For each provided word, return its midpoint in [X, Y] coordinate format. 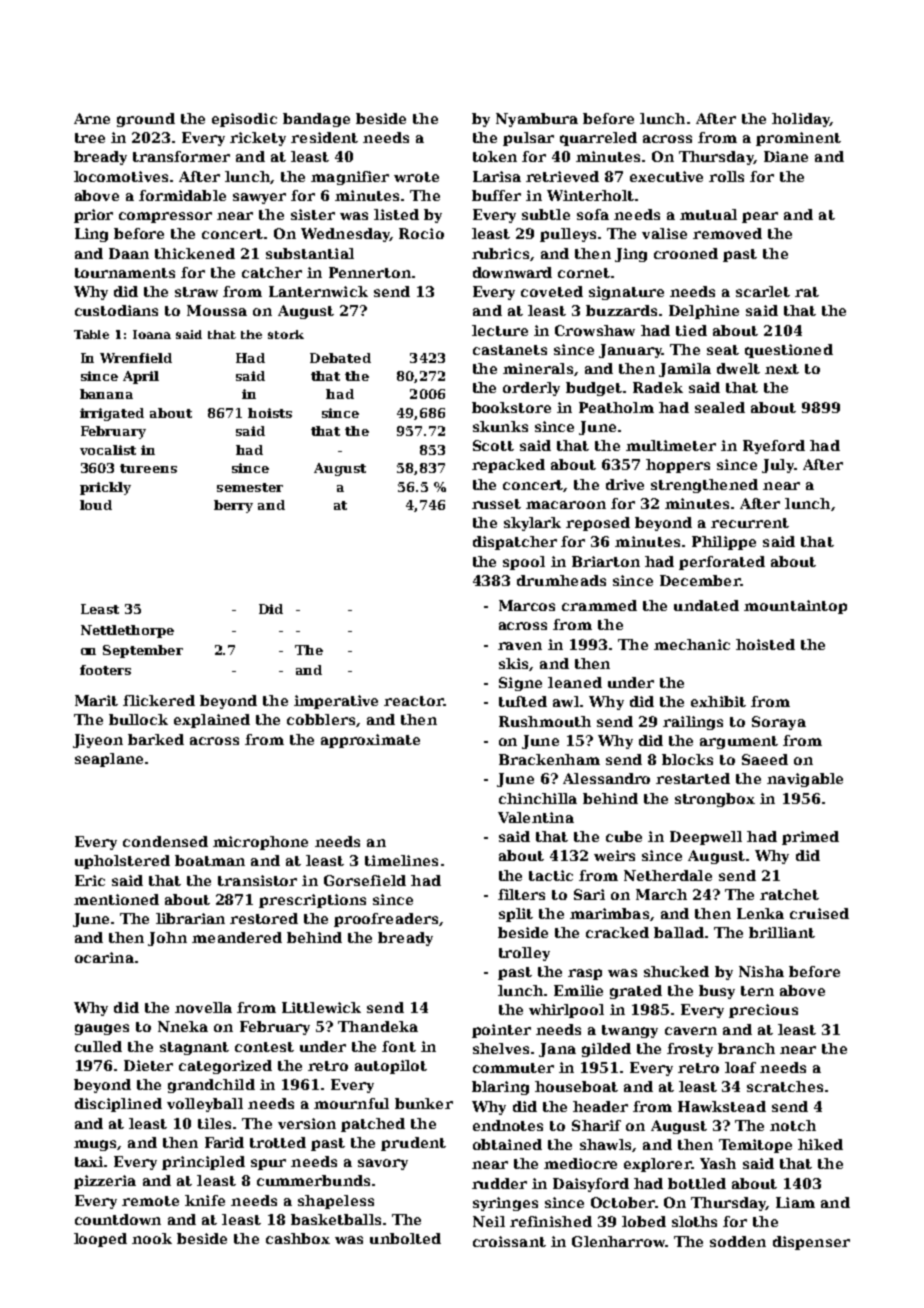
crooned [686, 253]
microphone [260, 843]
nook [152, 1238]
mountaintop [795, 607]
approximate [370, 741]
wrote [416, 177]
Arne [92, 118]
